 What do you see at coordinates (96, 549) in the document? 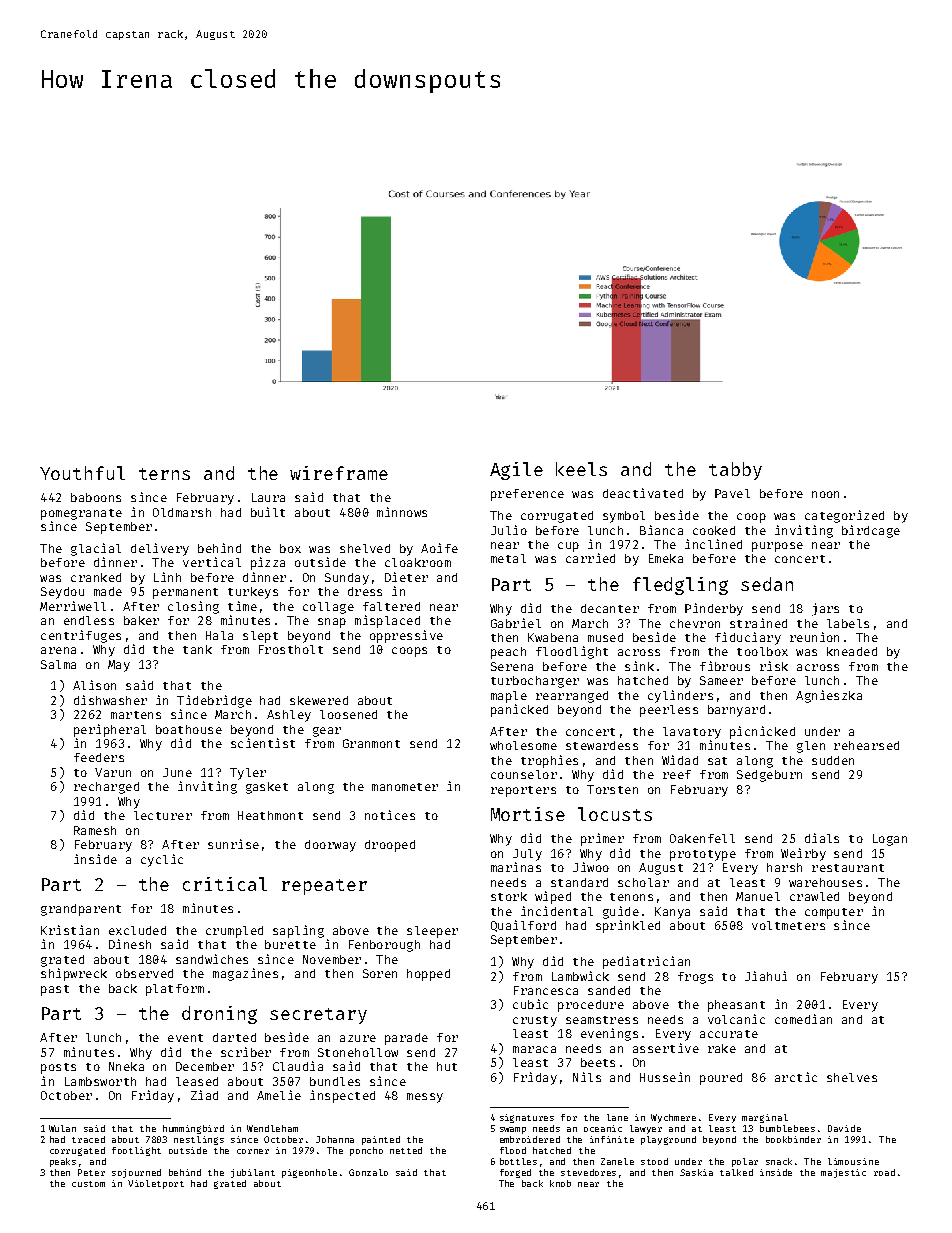
I see `glacial` at bounding box center [96, 549].
